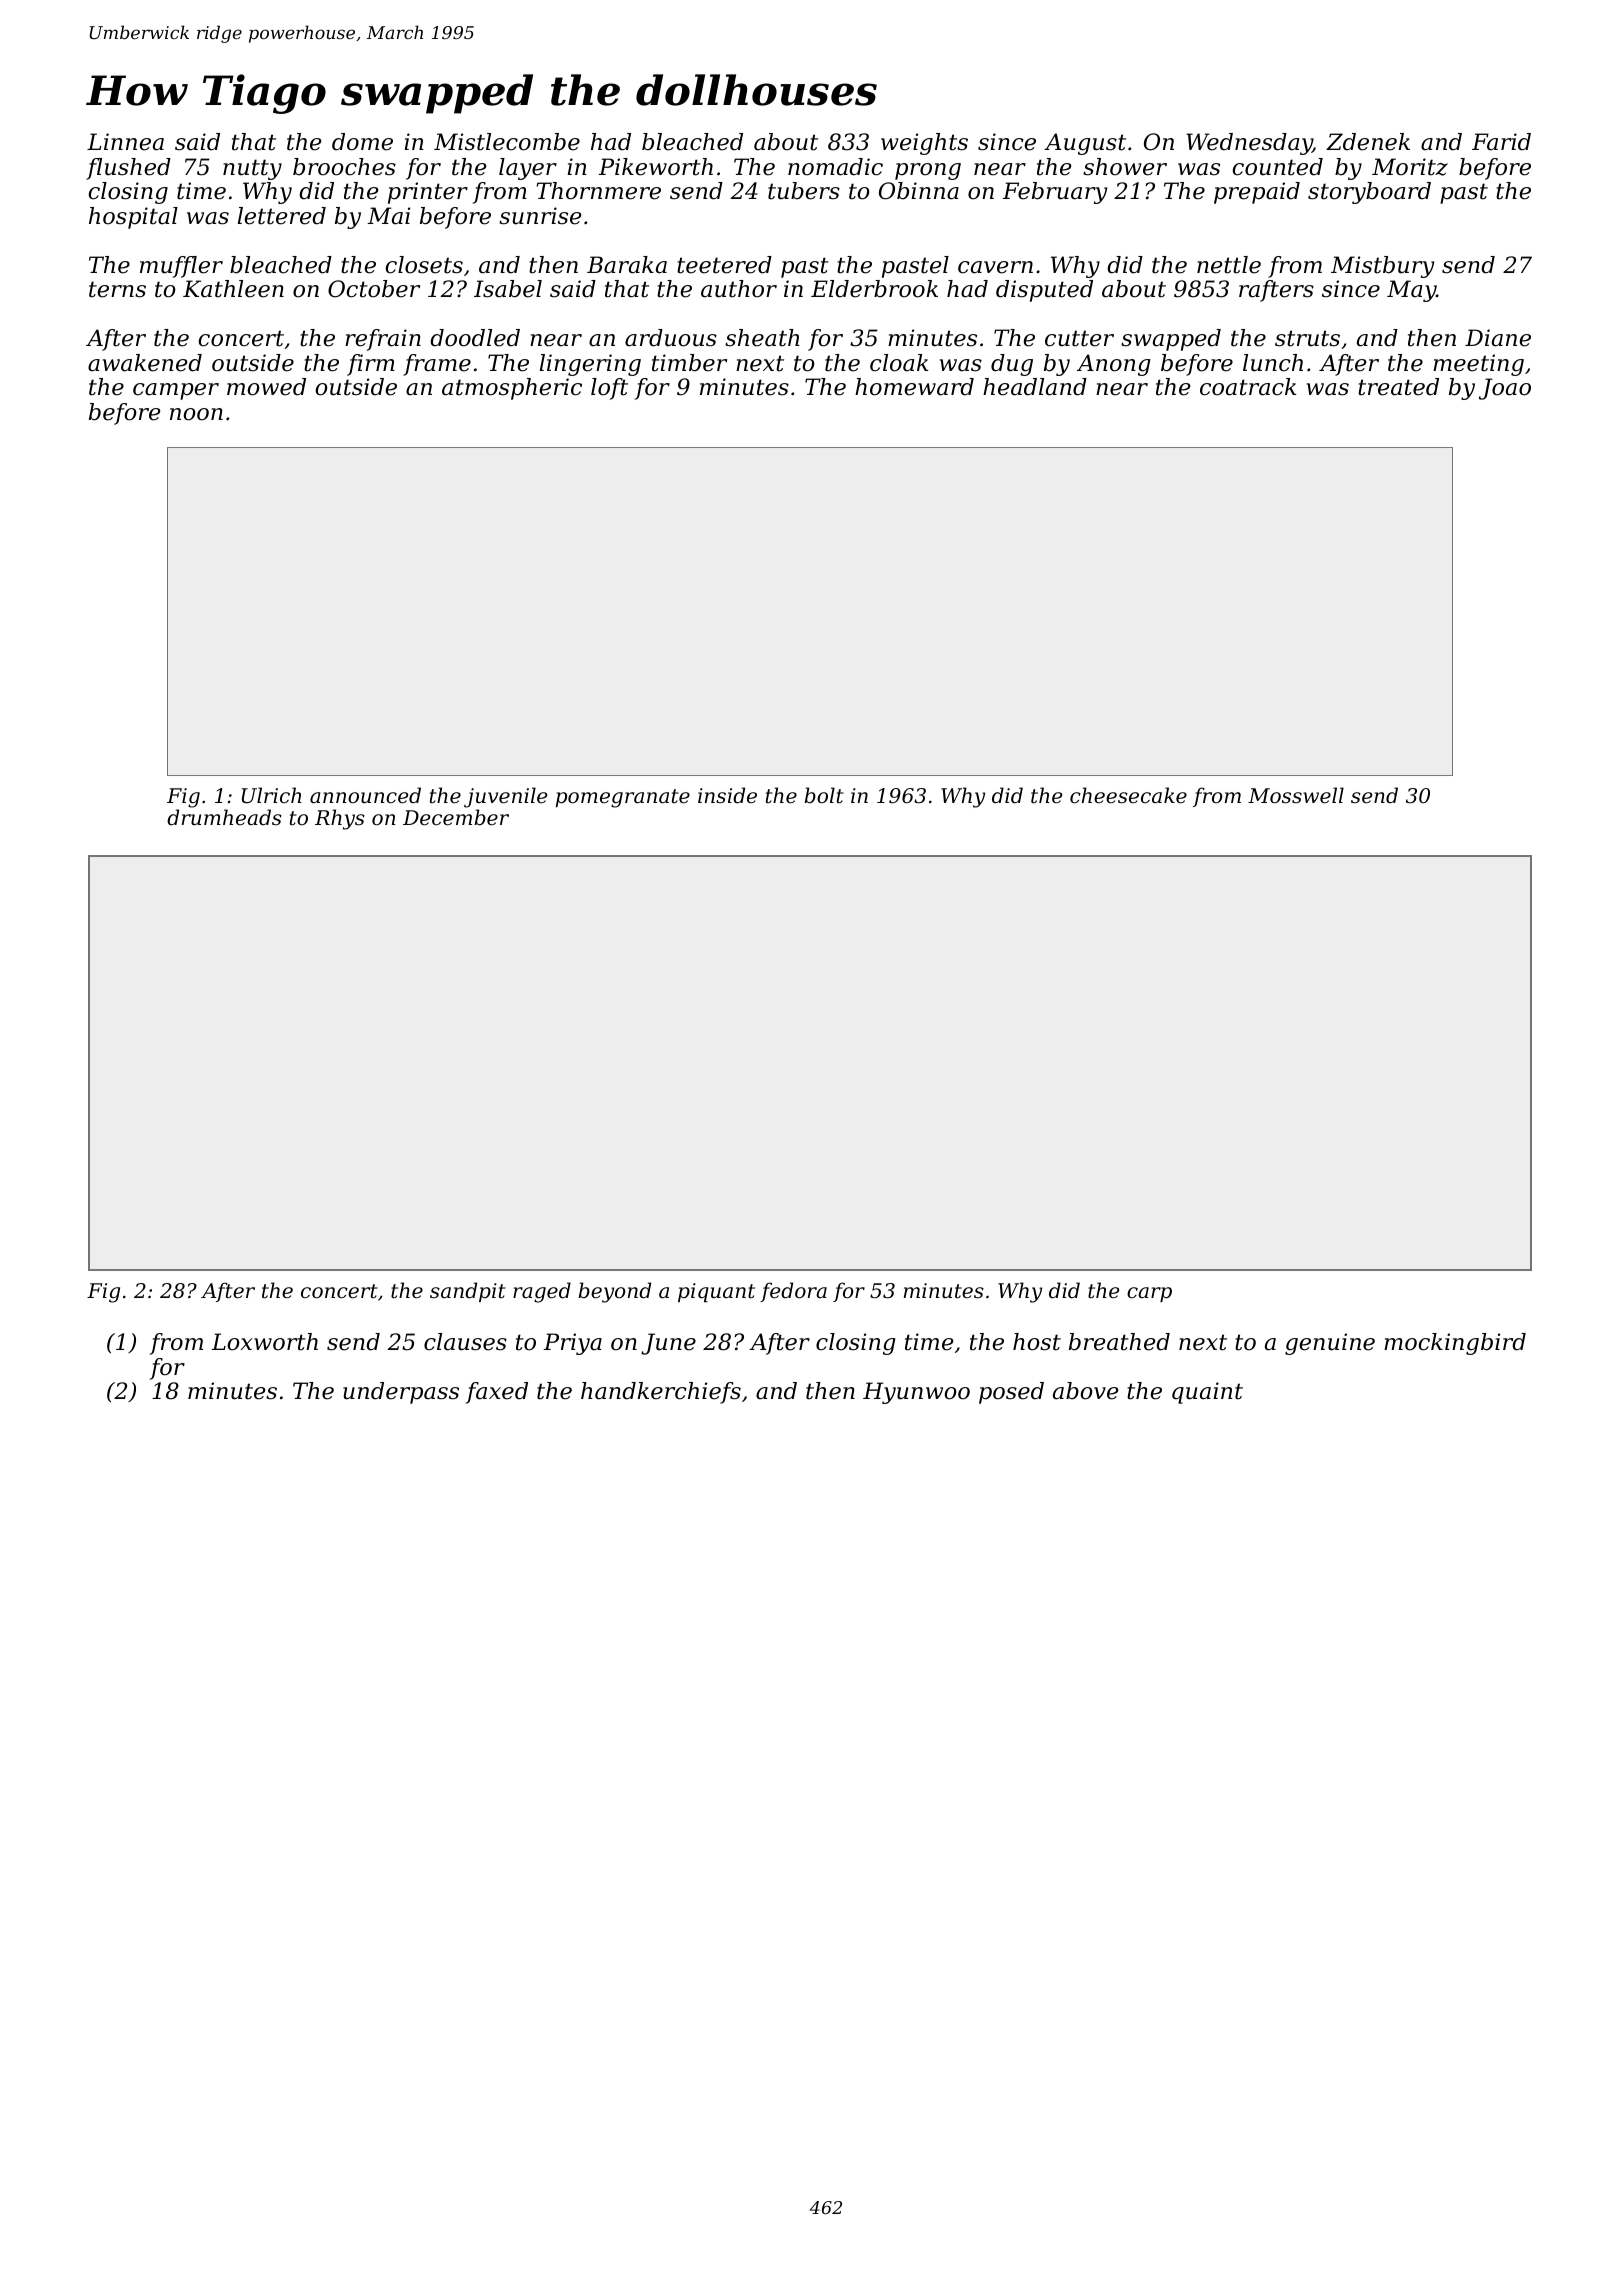 The image size is (1620, 2292). Describe the element at coordinates (133, 218) in the screenshot. I see `hospital` at that location.
